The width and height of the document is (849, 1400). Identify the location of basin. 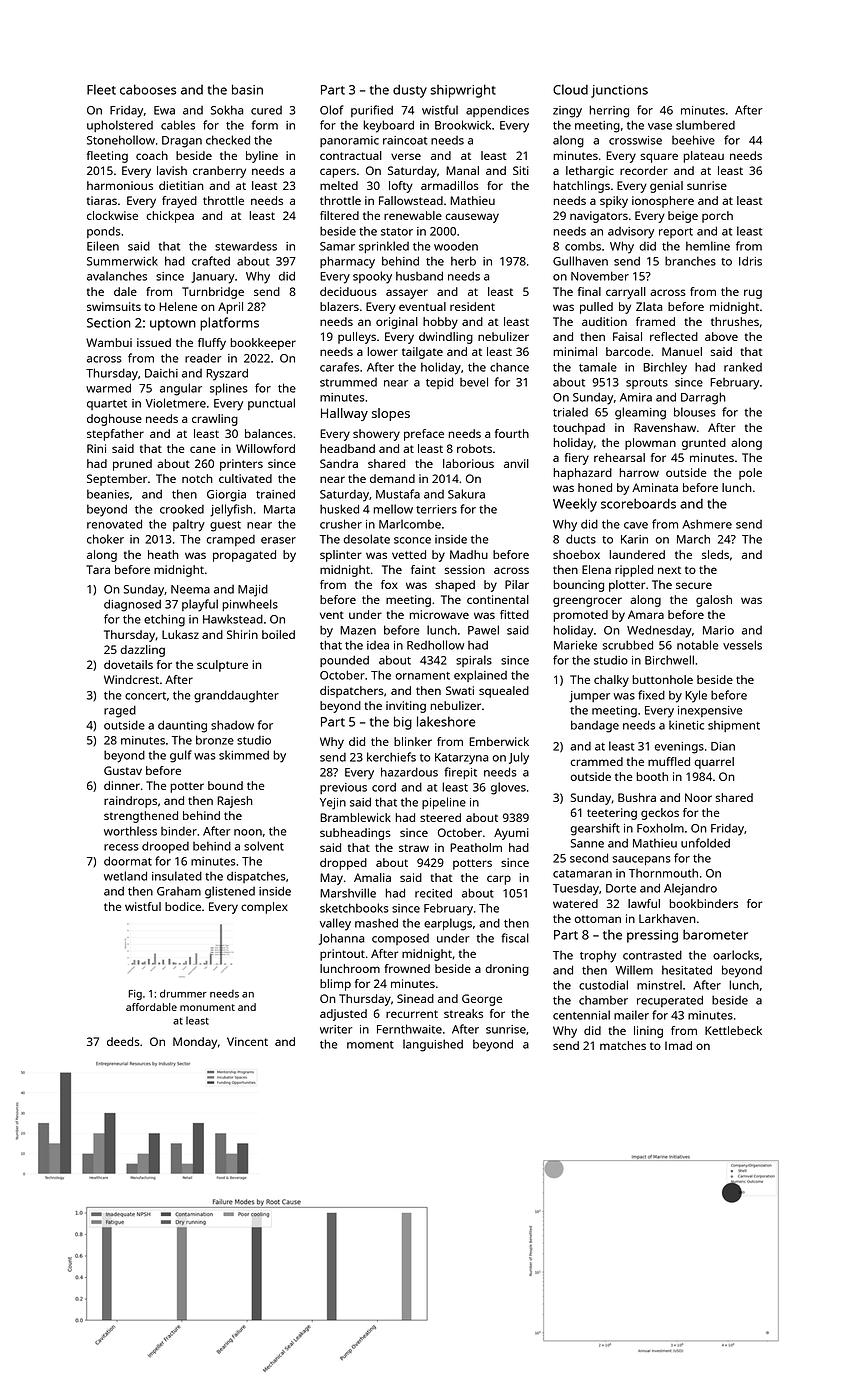
(247, 89).
